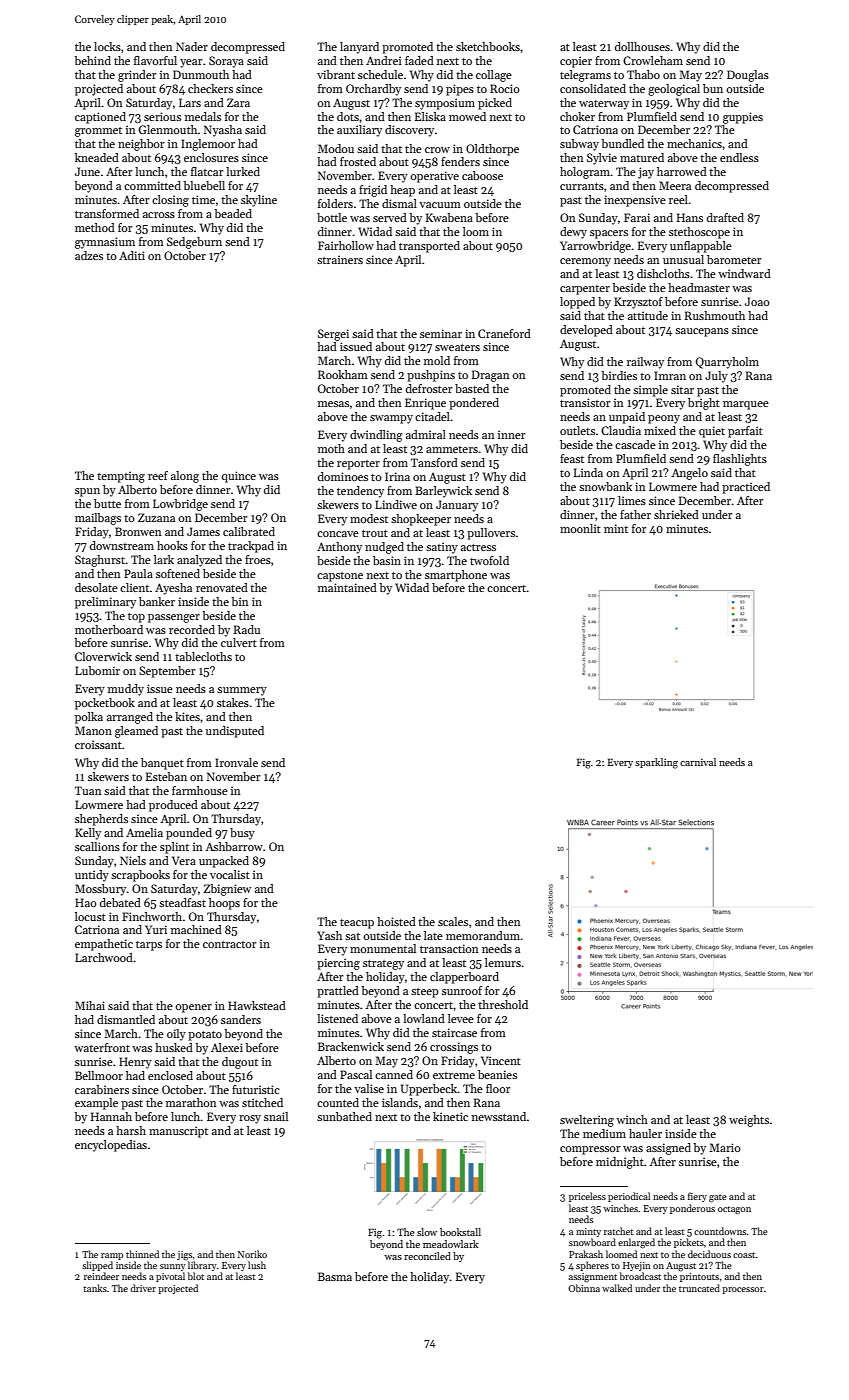 The image size is (849, 1400). What do you see at coordinates (98, 744) in the image?
I see `croissant` at bounding box center [98, 744].
